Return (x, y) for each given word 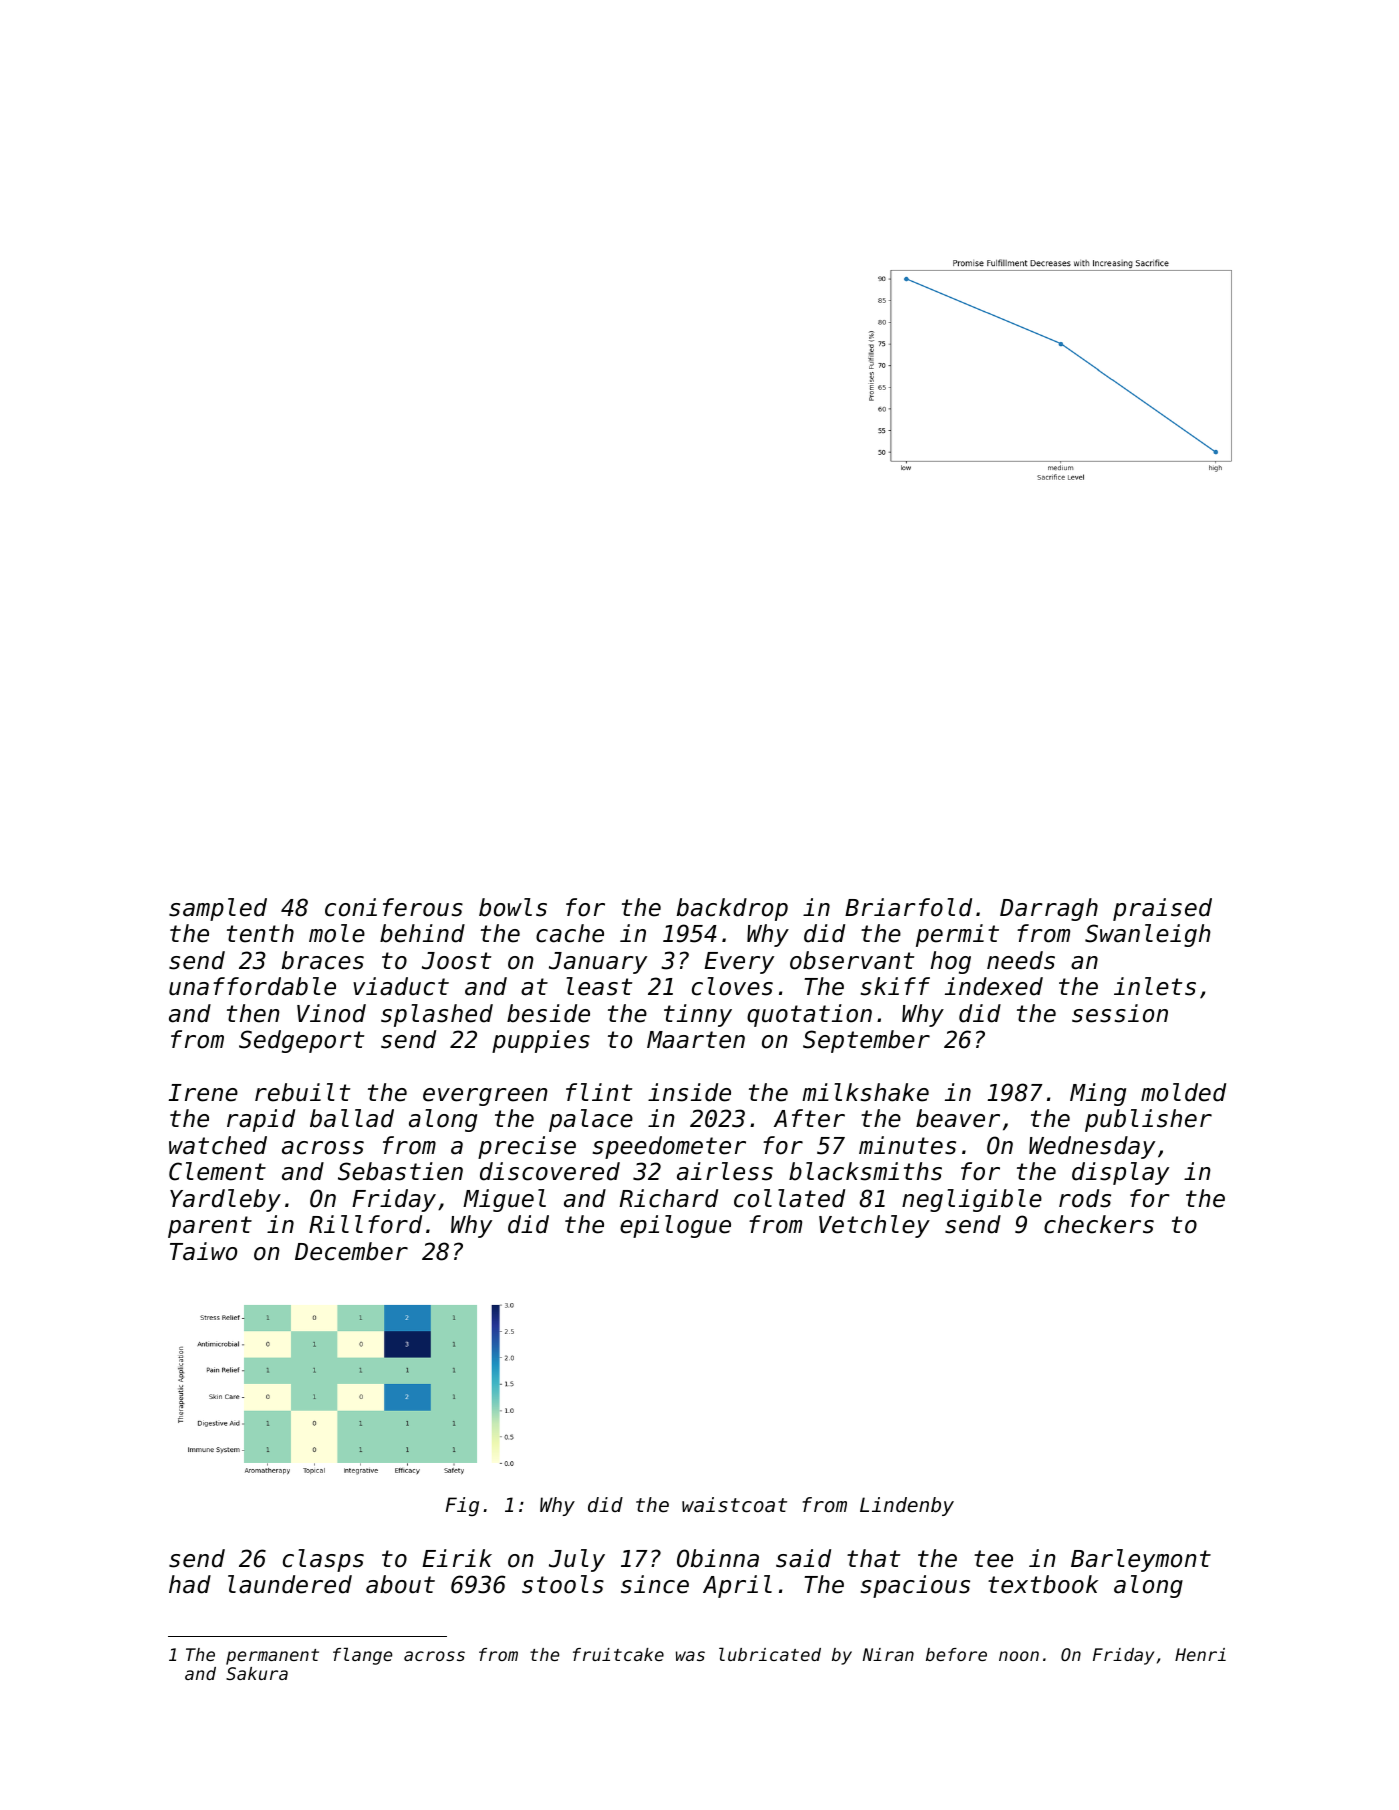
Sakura (257, 1673)
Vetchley (874, 1226)
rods (1085, 1198)
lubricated (770, 1654)
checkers (1099, 1224)
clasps (323, 1560)
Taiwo (203, 1251)
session (1120, 1013)
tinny (698, 1015)
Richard (668, 1198)
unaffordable (252, 986)
